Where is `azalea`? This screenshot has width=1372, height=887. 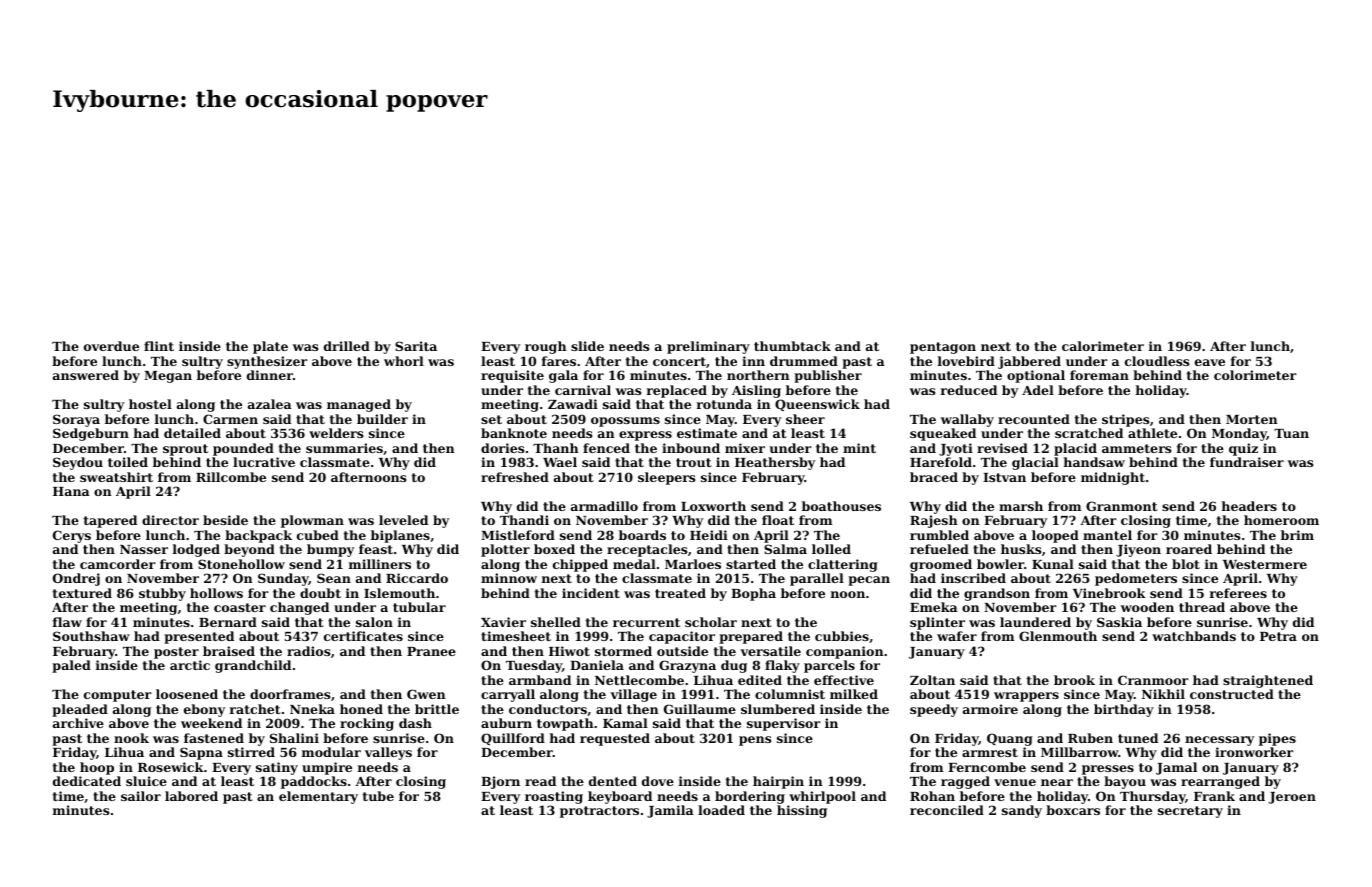 azalea is located at coordinates (270, 404).
